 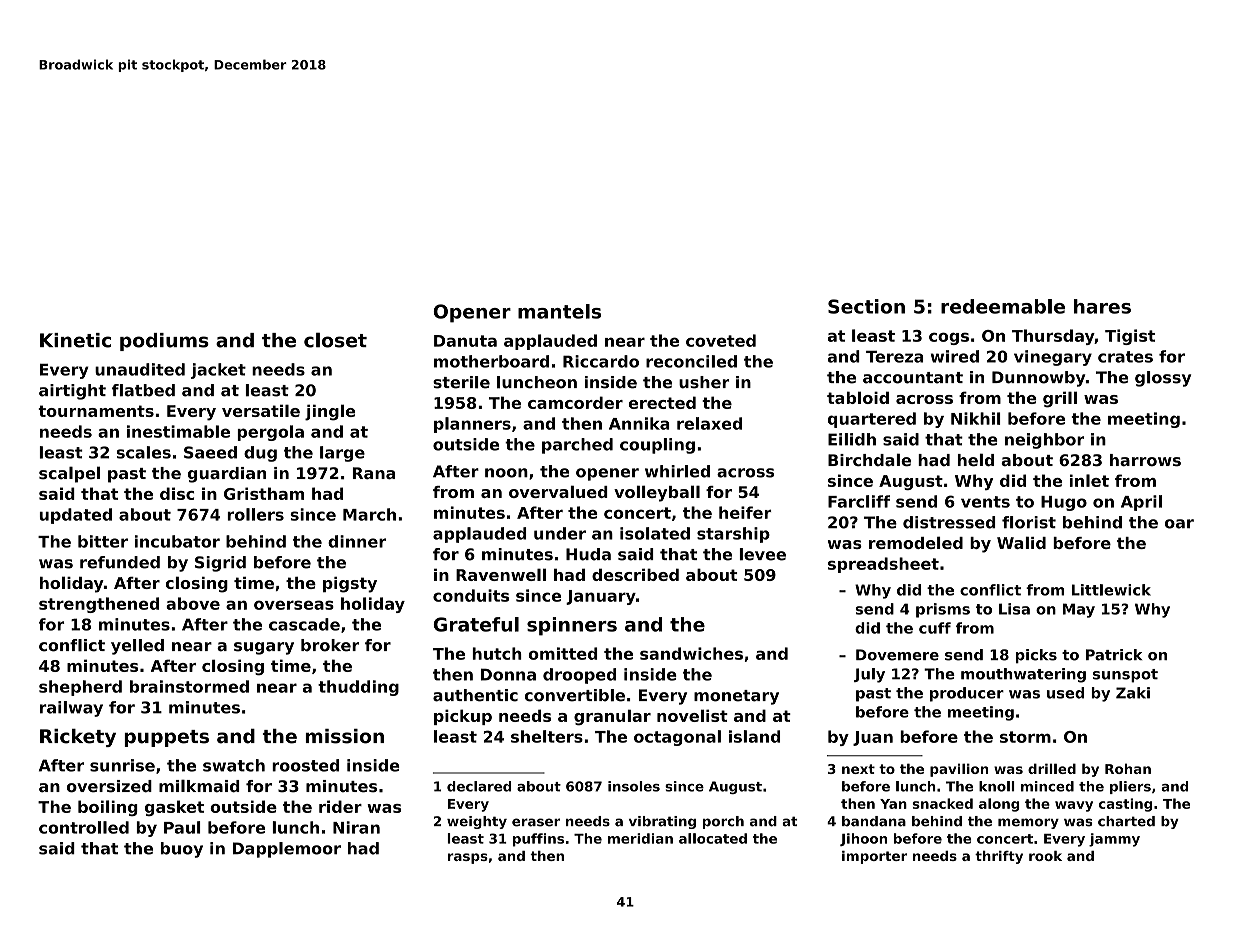 I want to click on rasps, so click(x=468, y=858).
